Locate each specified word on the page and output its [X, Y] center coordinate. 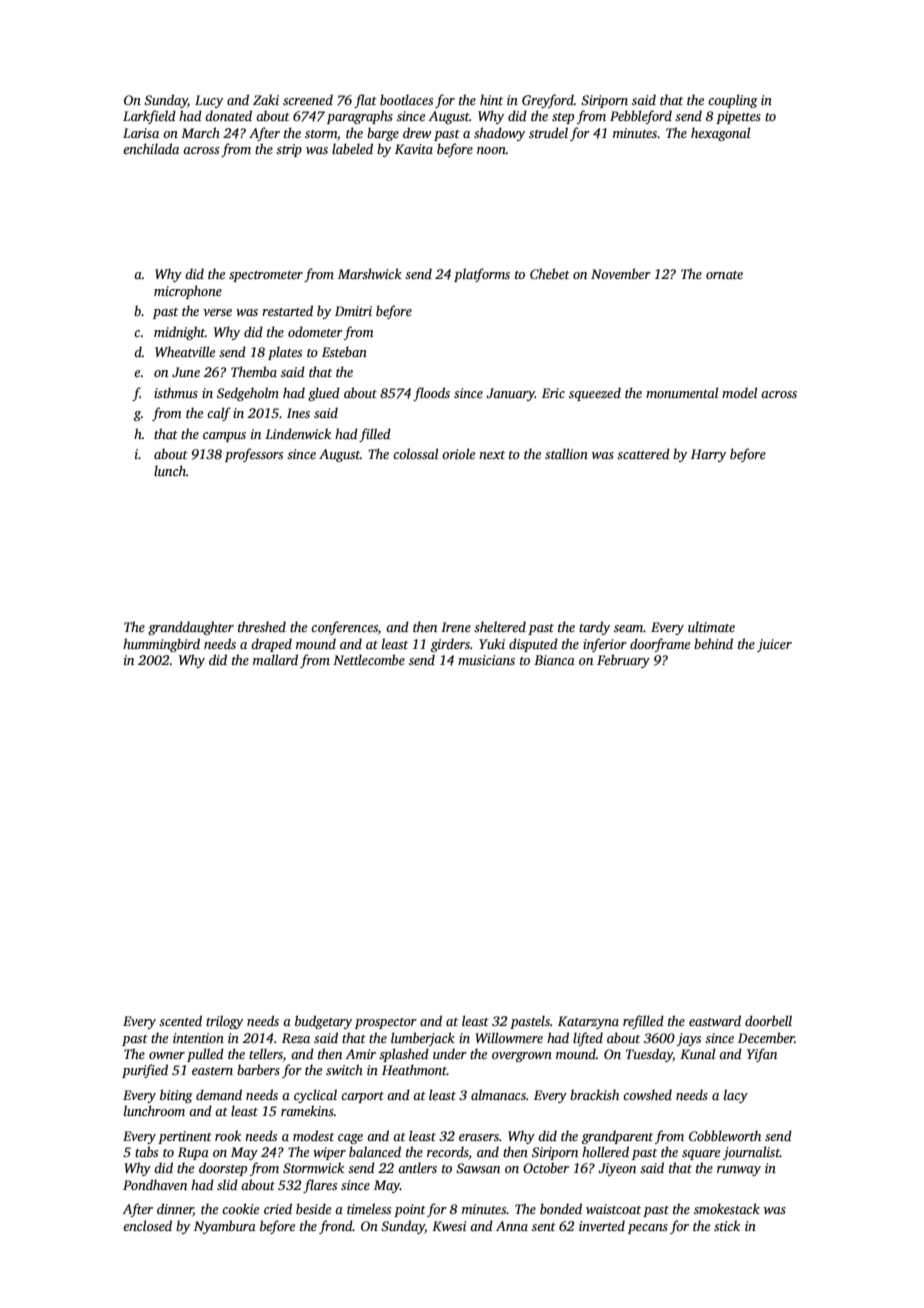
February [623, 661]
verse [217, 312]
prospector [386, 1023]
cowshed [647, 1094]
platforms [482, 275]
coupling [733, 101]
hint [491, 99]
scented [180, 1020]
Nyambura [225, 1227]
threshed [262, 626]
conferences [344, 628]
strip [289, 150]
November [621, 273]
